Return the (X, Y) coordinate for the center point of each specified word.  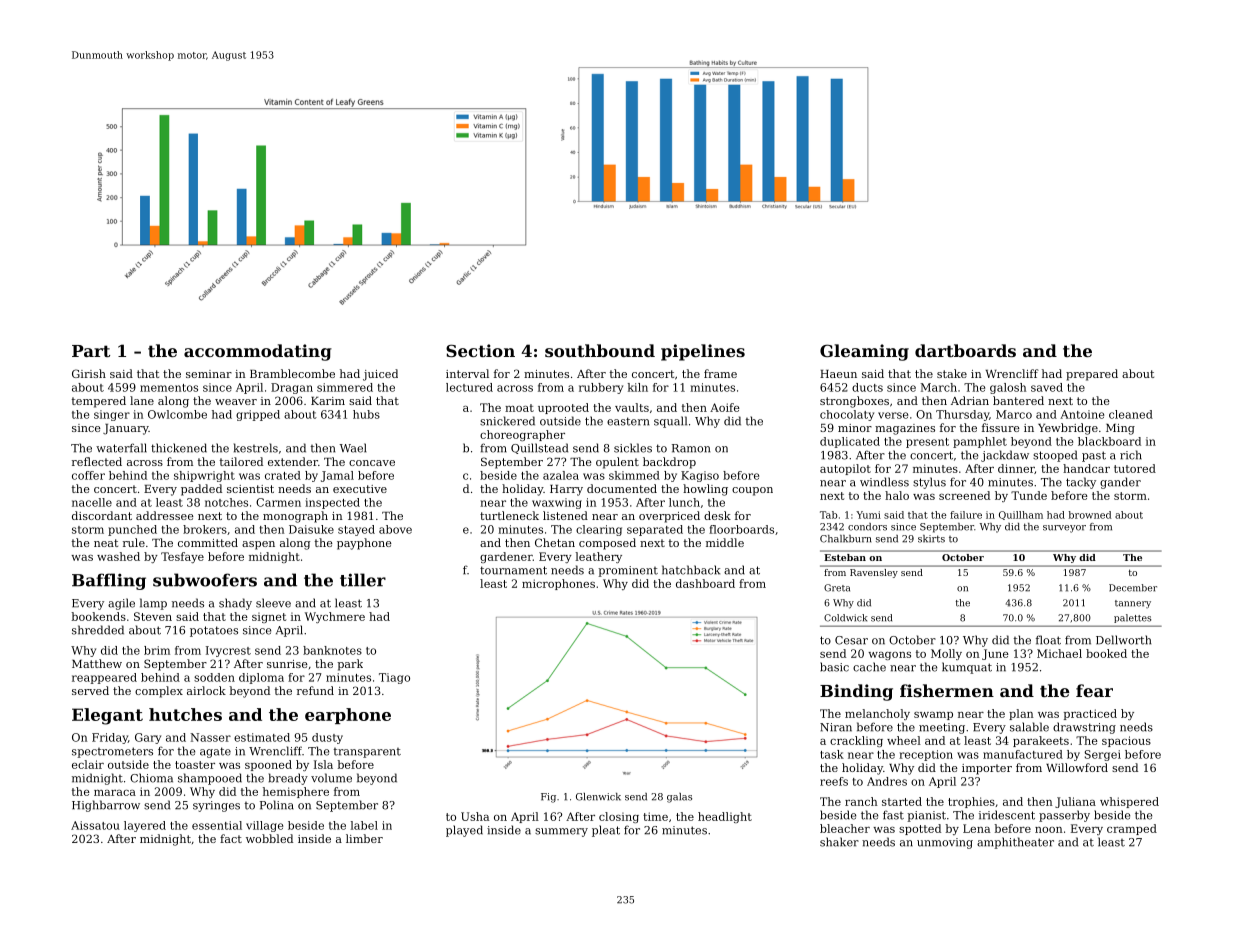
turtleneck (509, 515)
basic (834, 667)
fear (1094, 690)
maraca (115, 793)
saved (1047, 387)
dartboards (965, 350)
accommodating (258, 352)
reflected (97, 461)
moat (519, 408)
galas (679, 798)
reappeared (104, 678)
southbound (600, 350)
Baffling (109, 581)
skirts (931, 539)
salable (1029, 727)
